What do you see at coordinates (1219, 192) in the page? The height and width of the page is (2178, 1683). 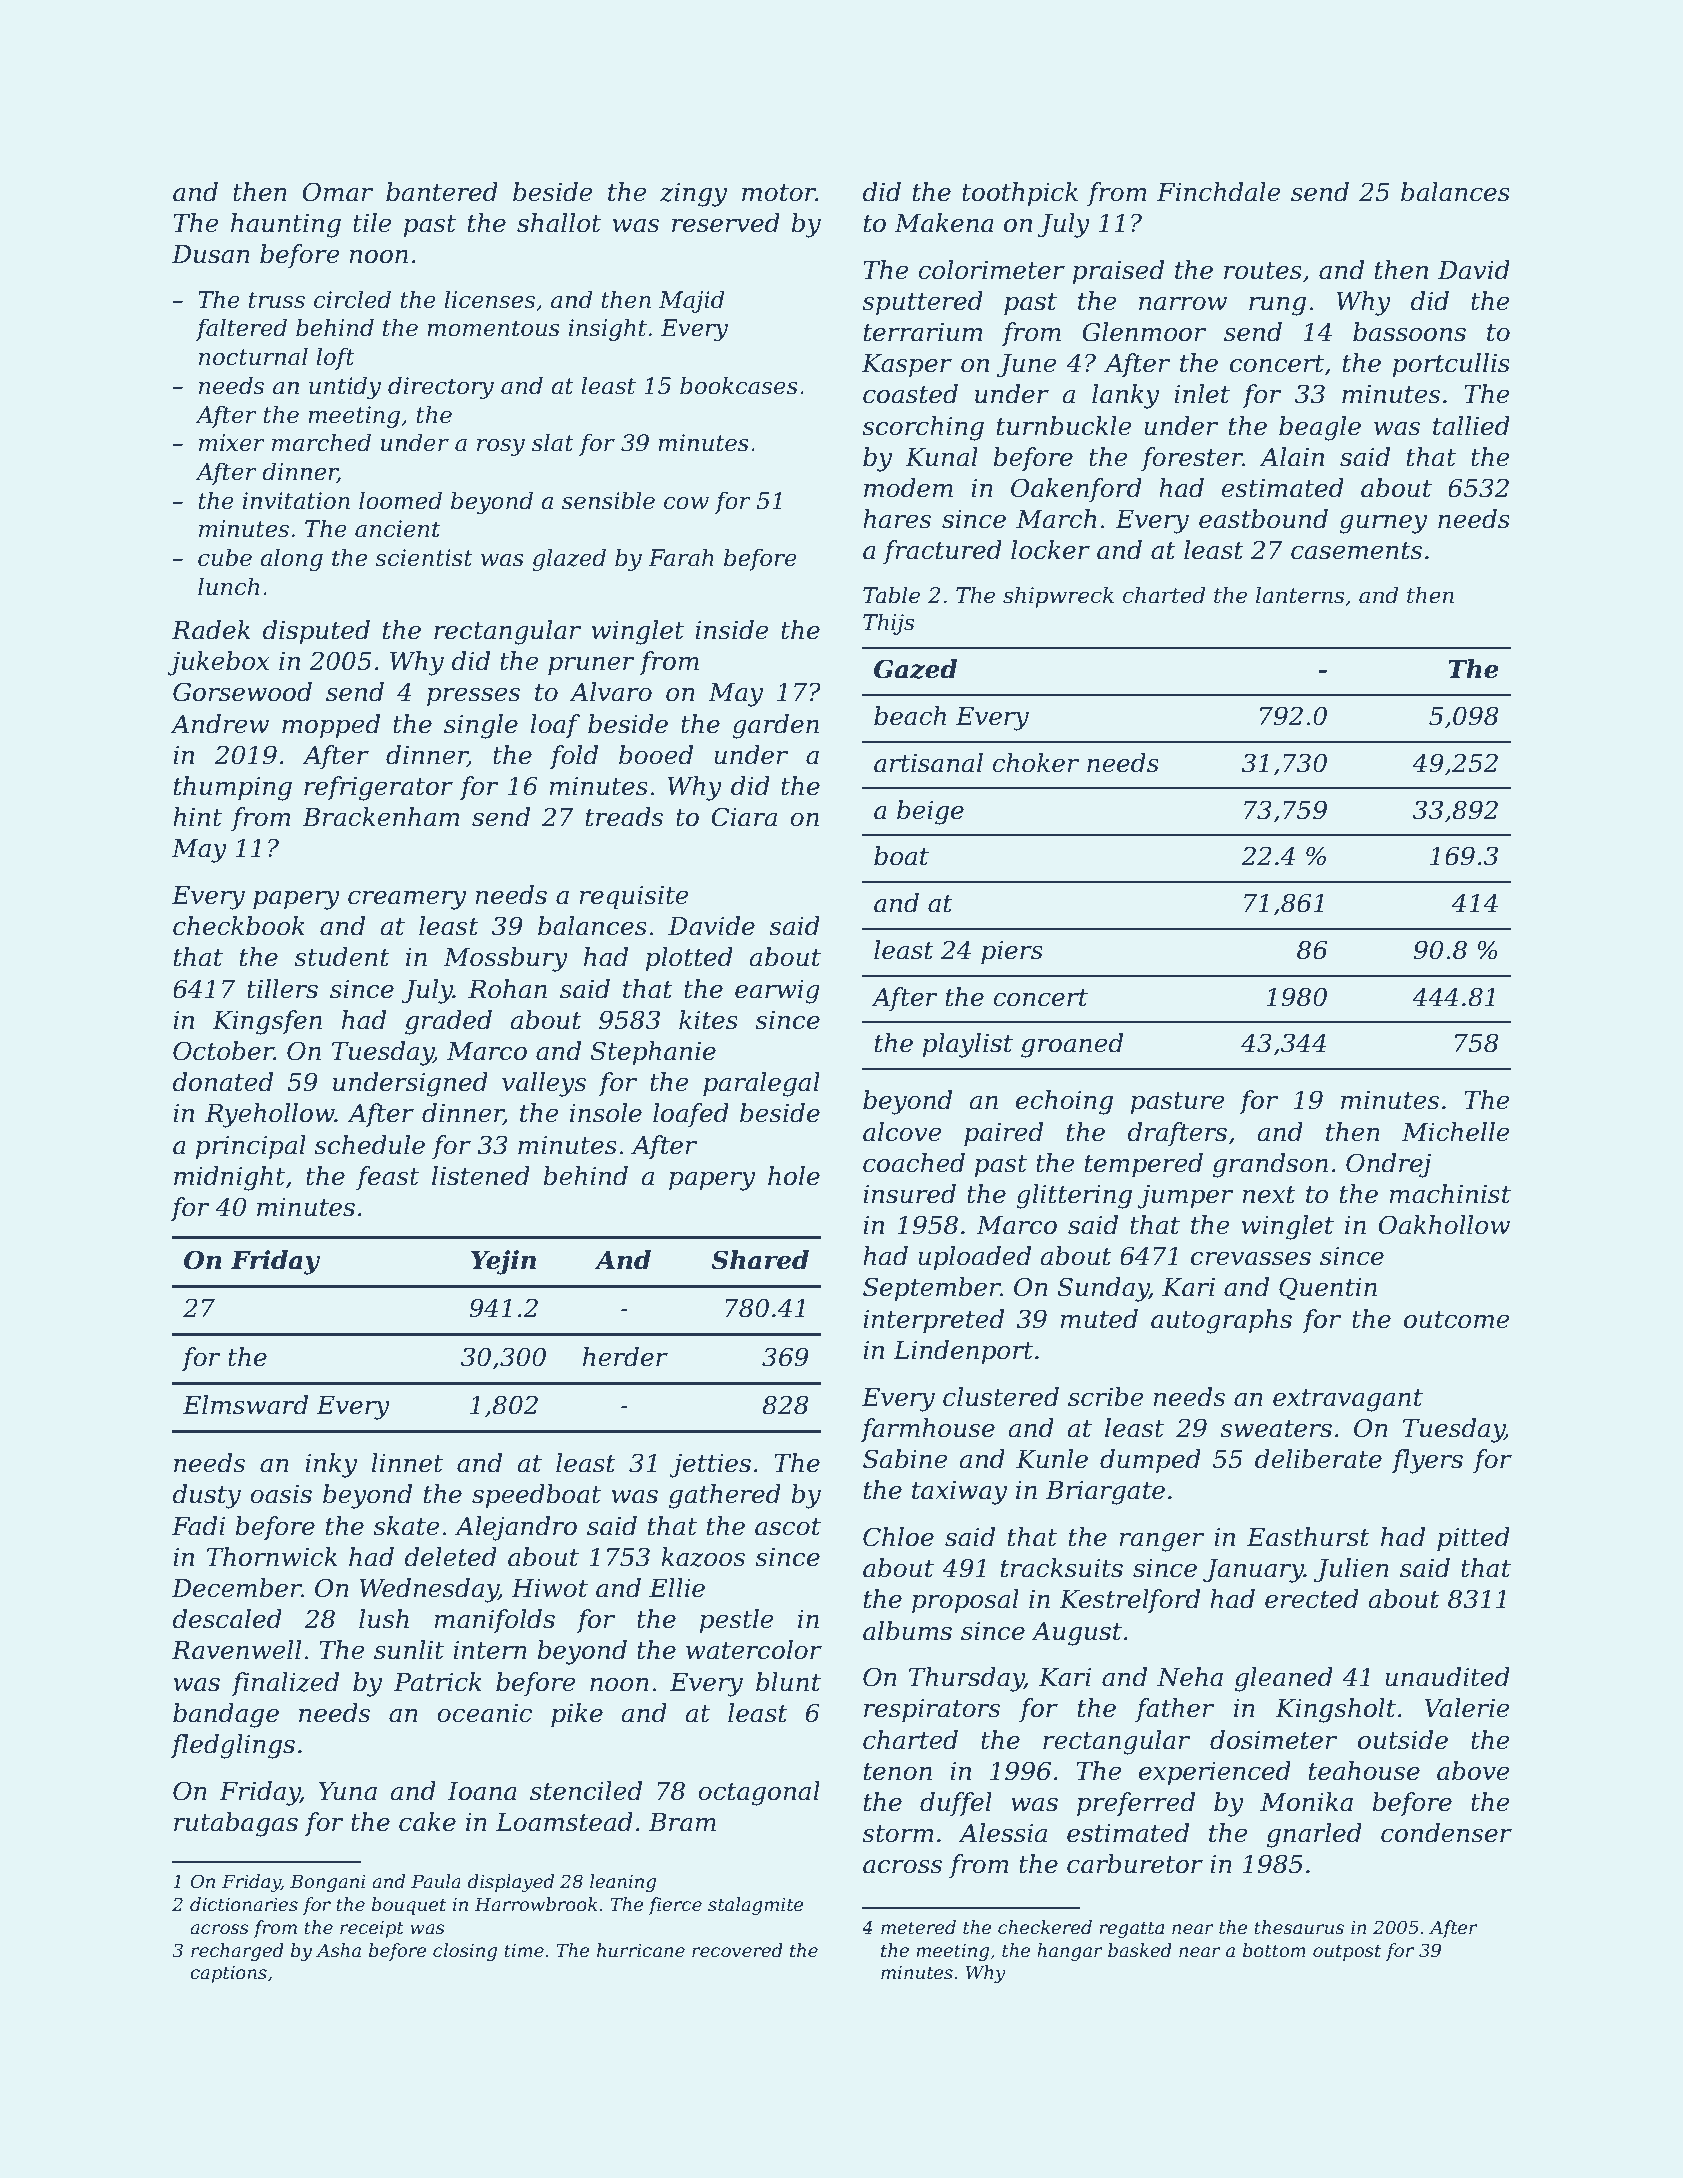 I see `Finchdale` at bounding box center [1219, 192].
